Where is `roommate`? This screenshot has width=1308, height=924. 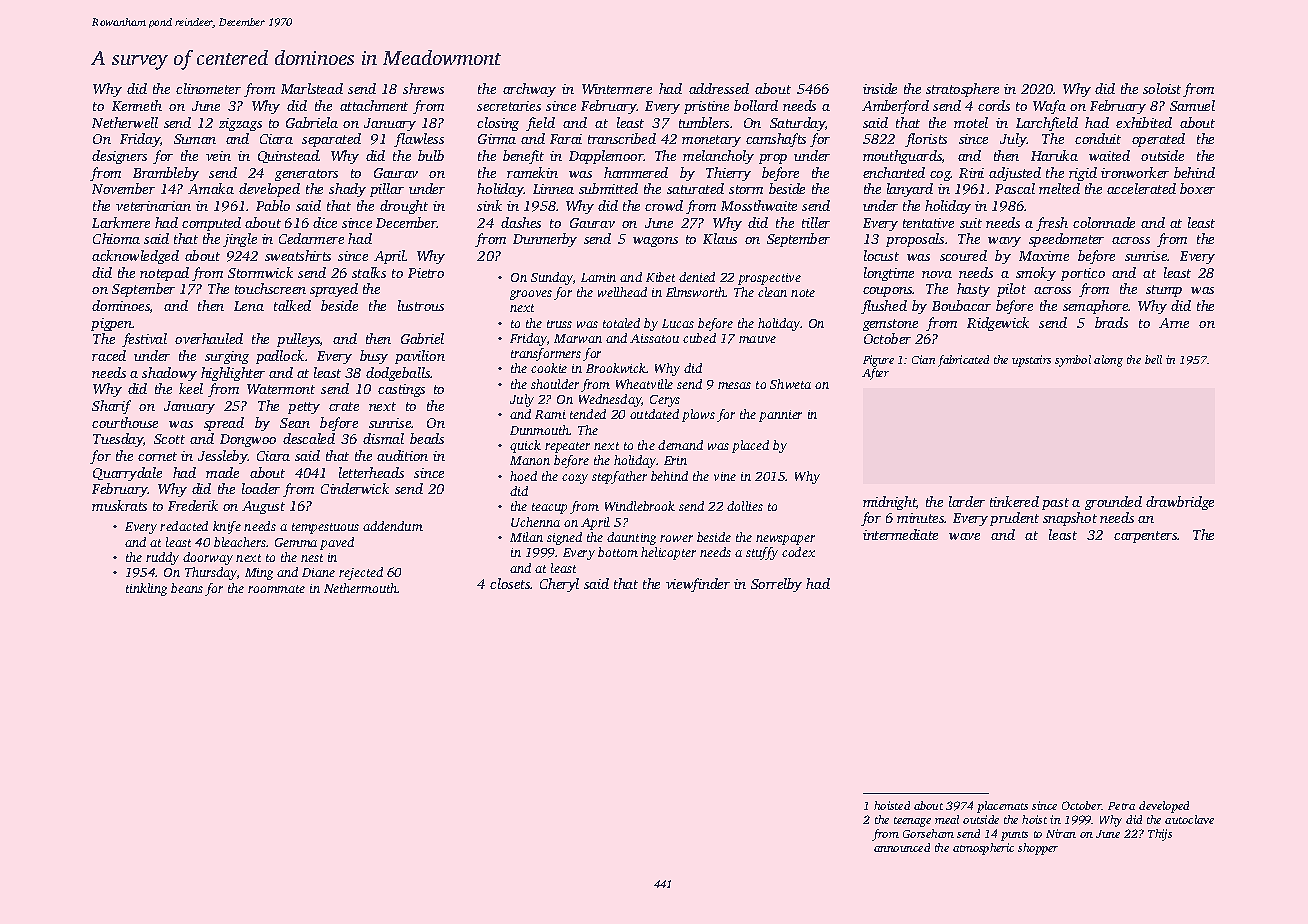
roommate is located at coordinates (276, 589).
